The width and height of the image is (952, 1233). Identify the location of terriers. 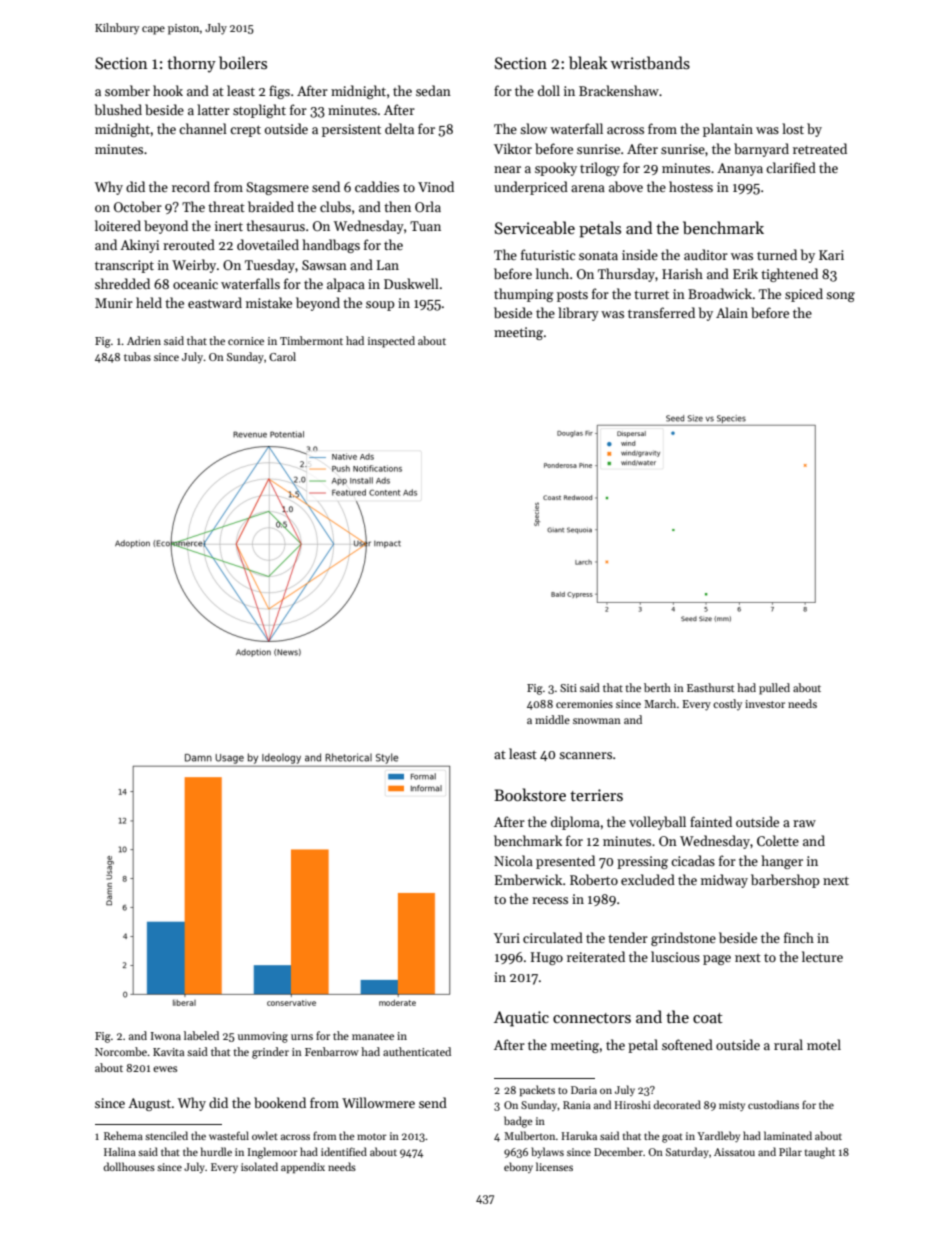
(596, 795).
